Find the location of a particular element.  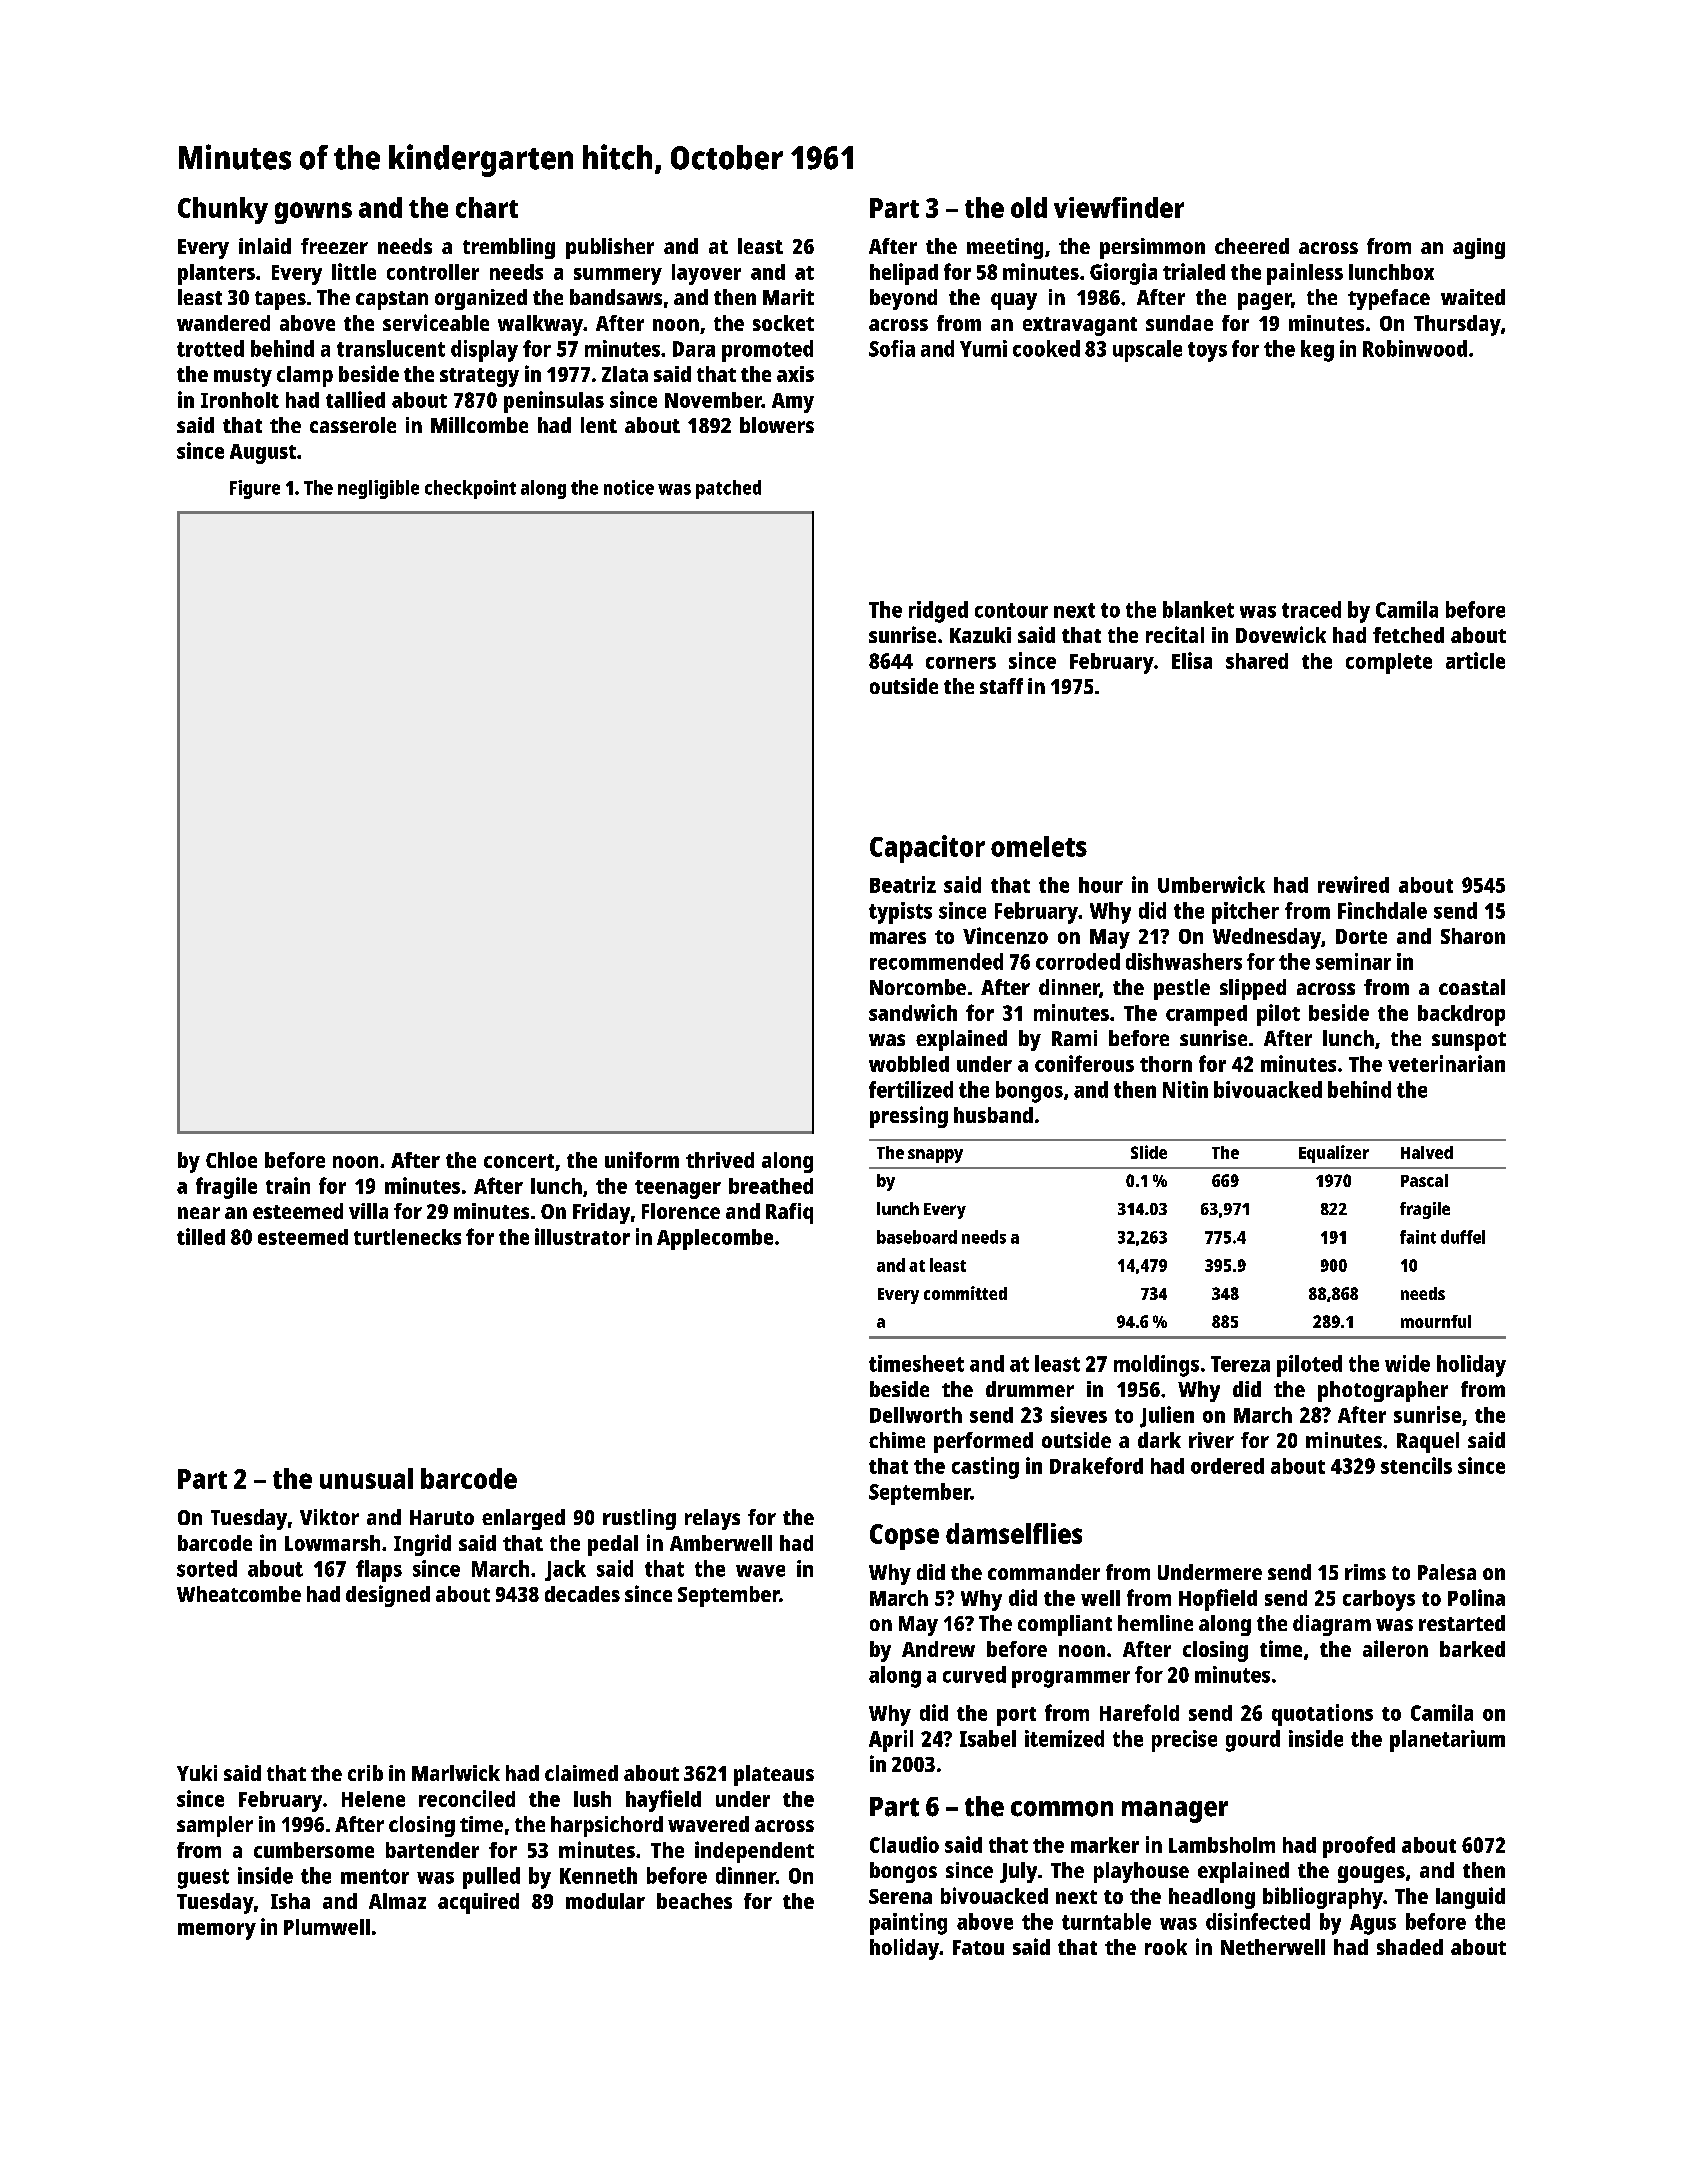

duffel is located at coordinates (1463, 1237).
